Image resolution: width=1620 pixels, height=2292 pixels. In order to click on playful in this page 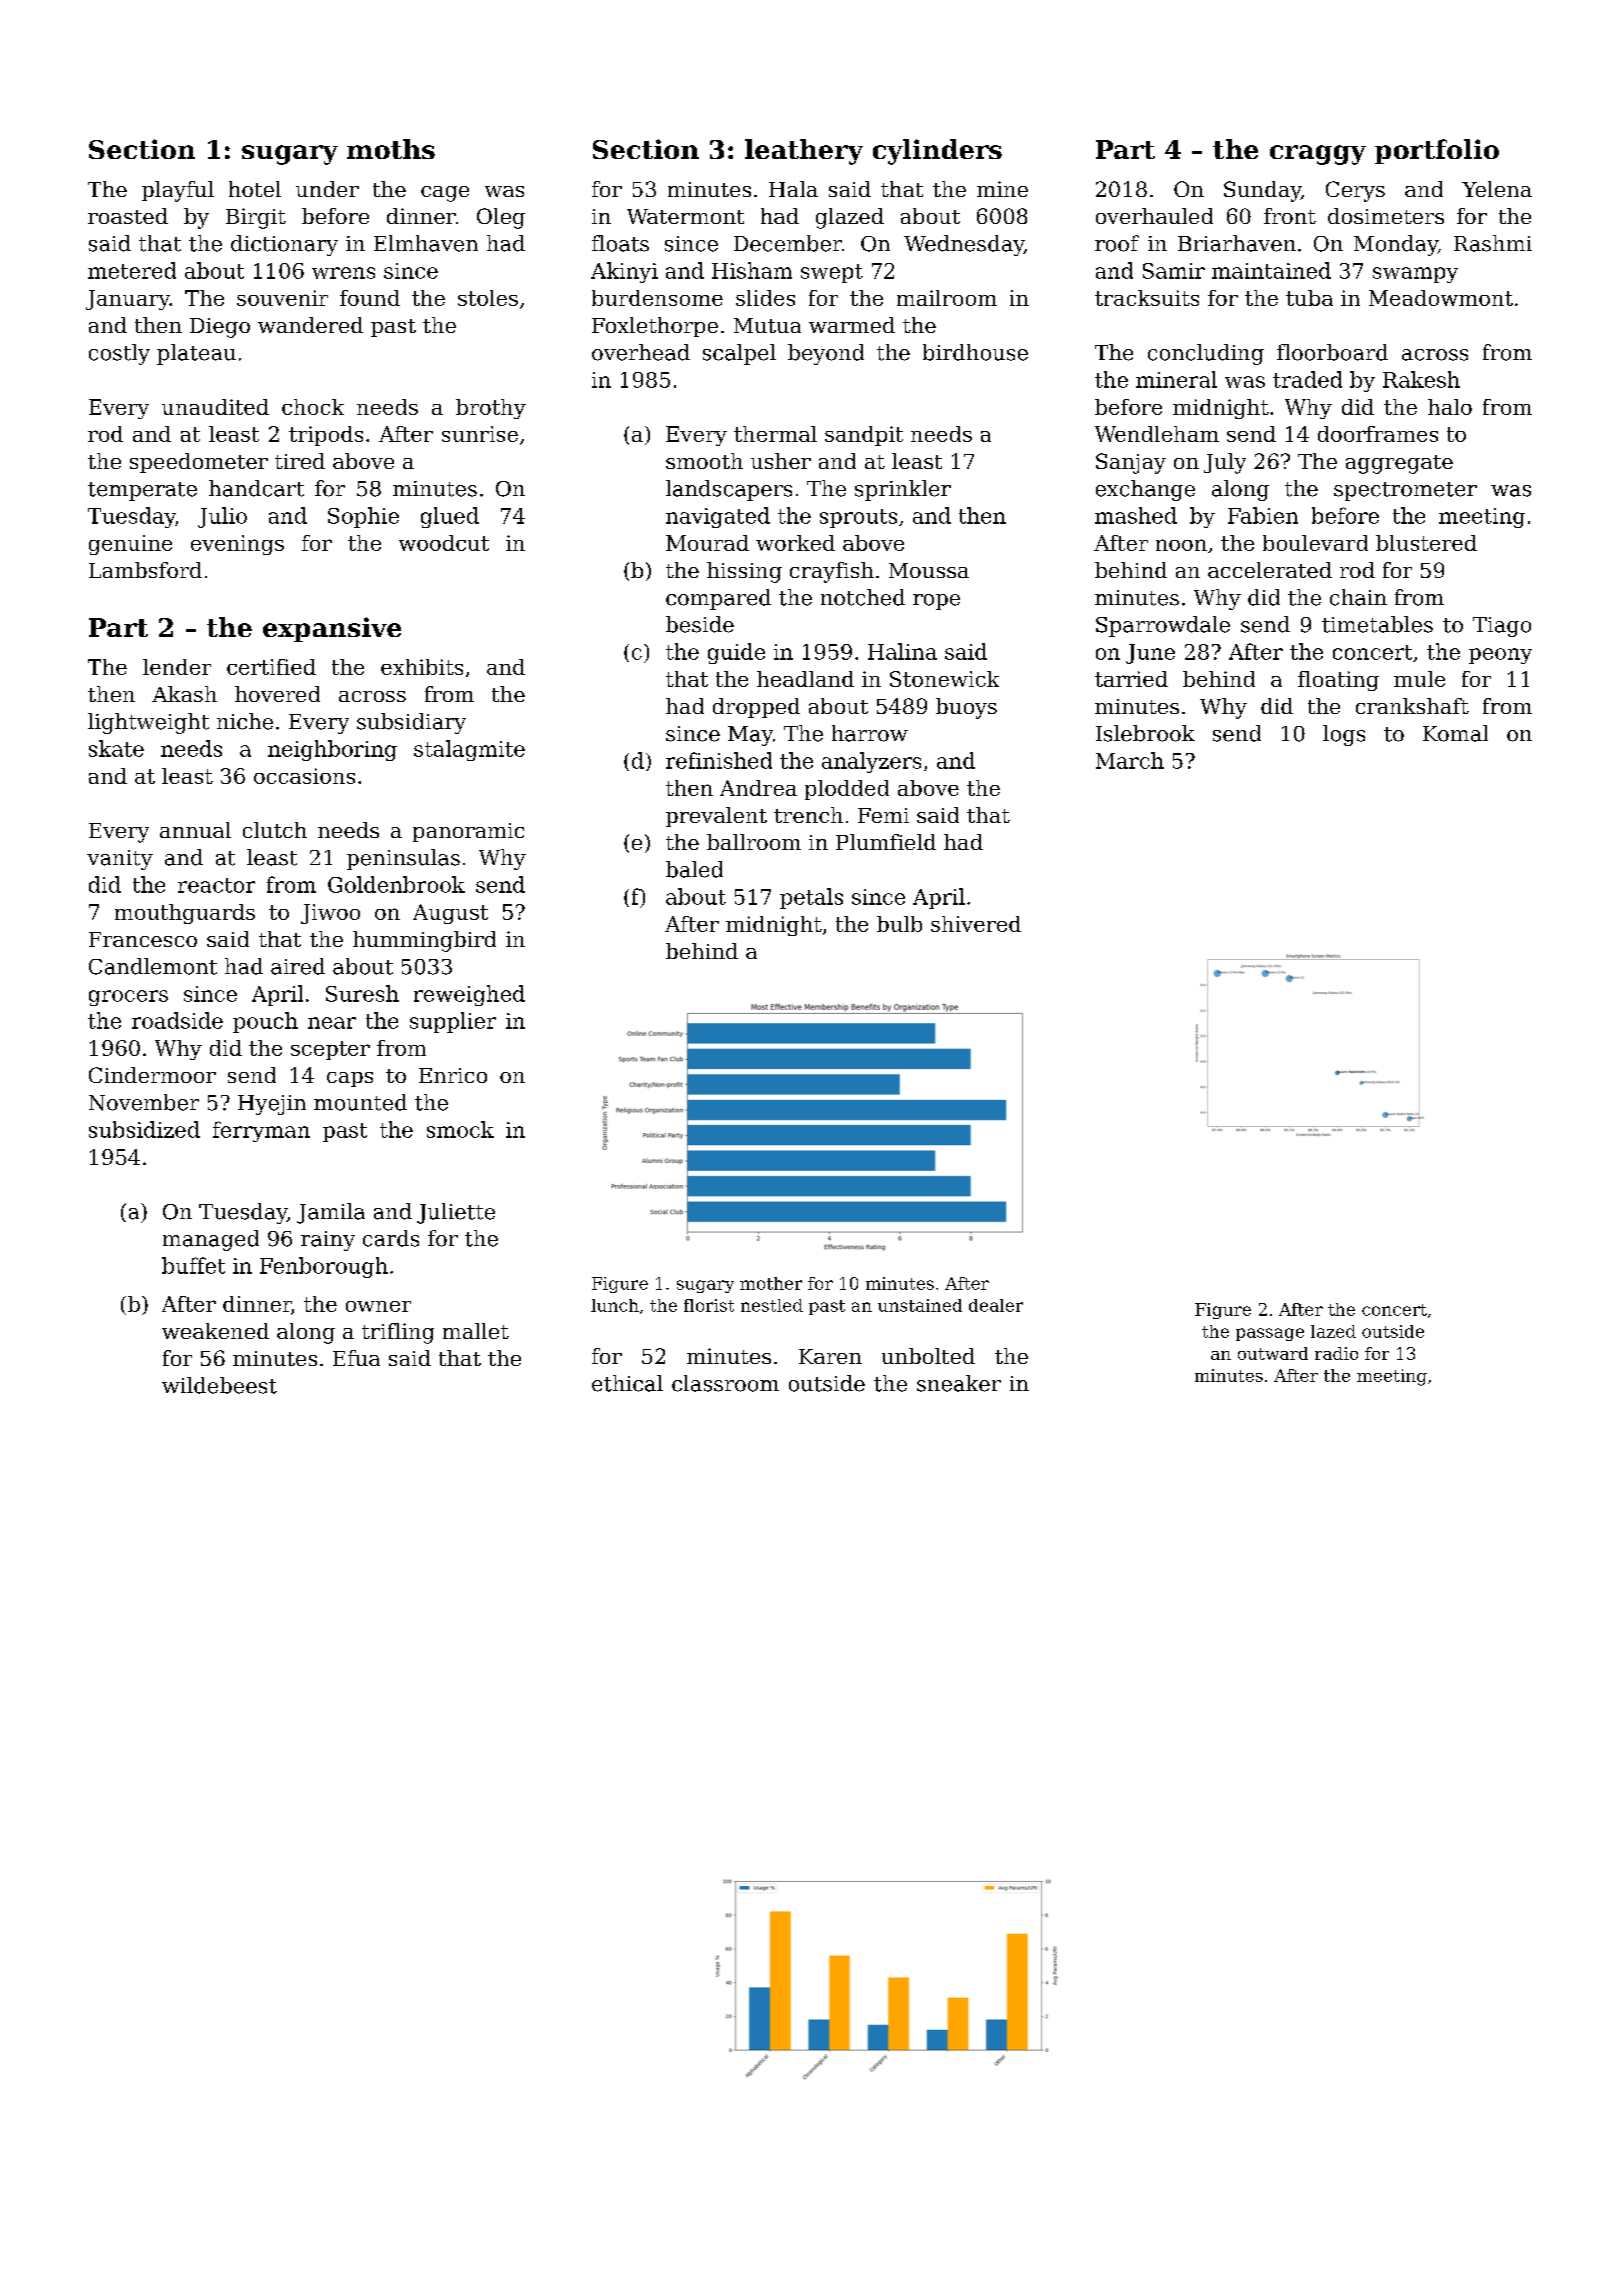, I will do `click(178, 191)`.
